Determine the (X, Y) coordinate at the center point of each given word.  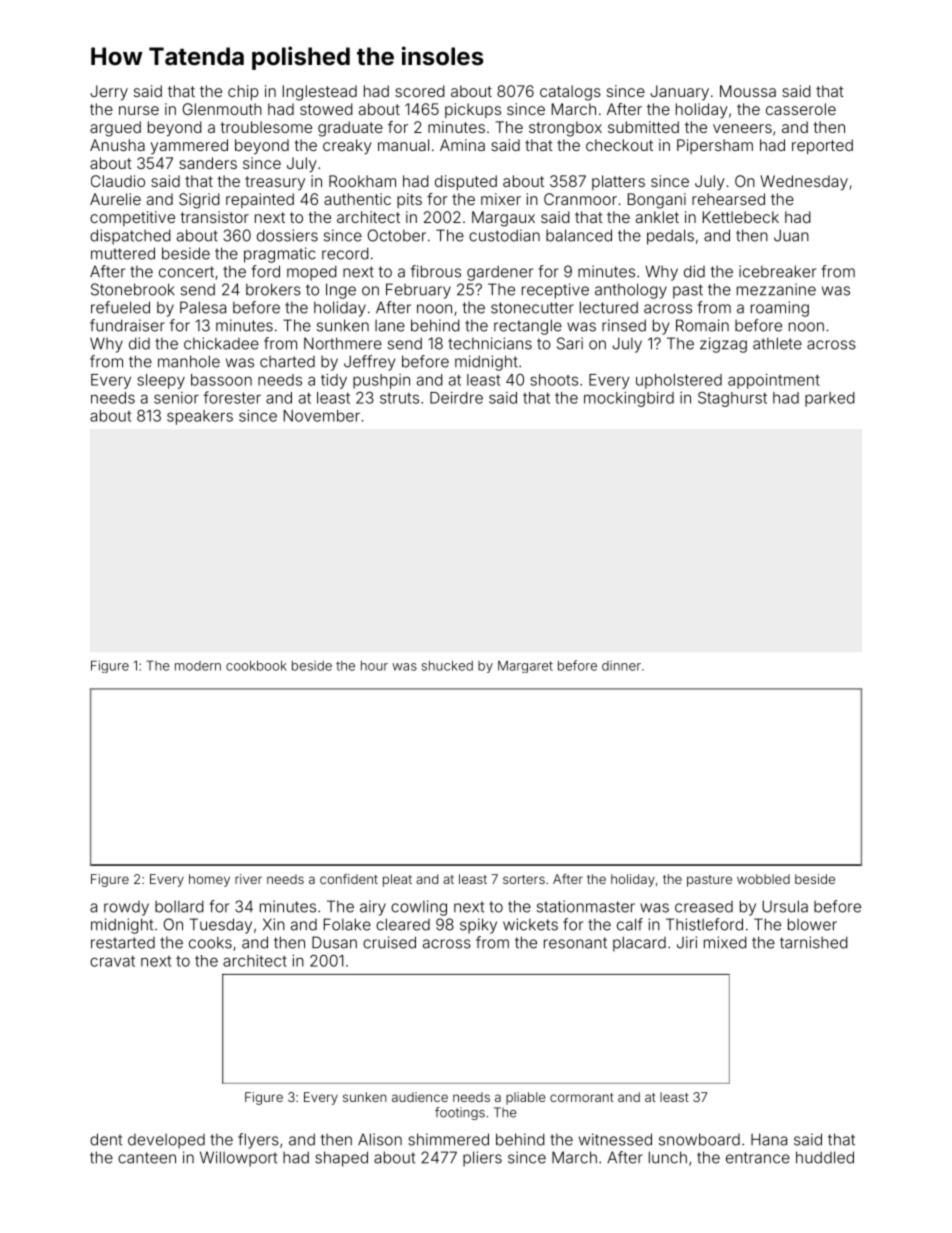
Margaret (525, 667)
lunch (668, 1157)
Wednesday (804, 183)
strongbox (565, 129)
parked (830, 399)
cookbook (256, 666)
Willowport (238, 1159)
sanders (208, 163)
